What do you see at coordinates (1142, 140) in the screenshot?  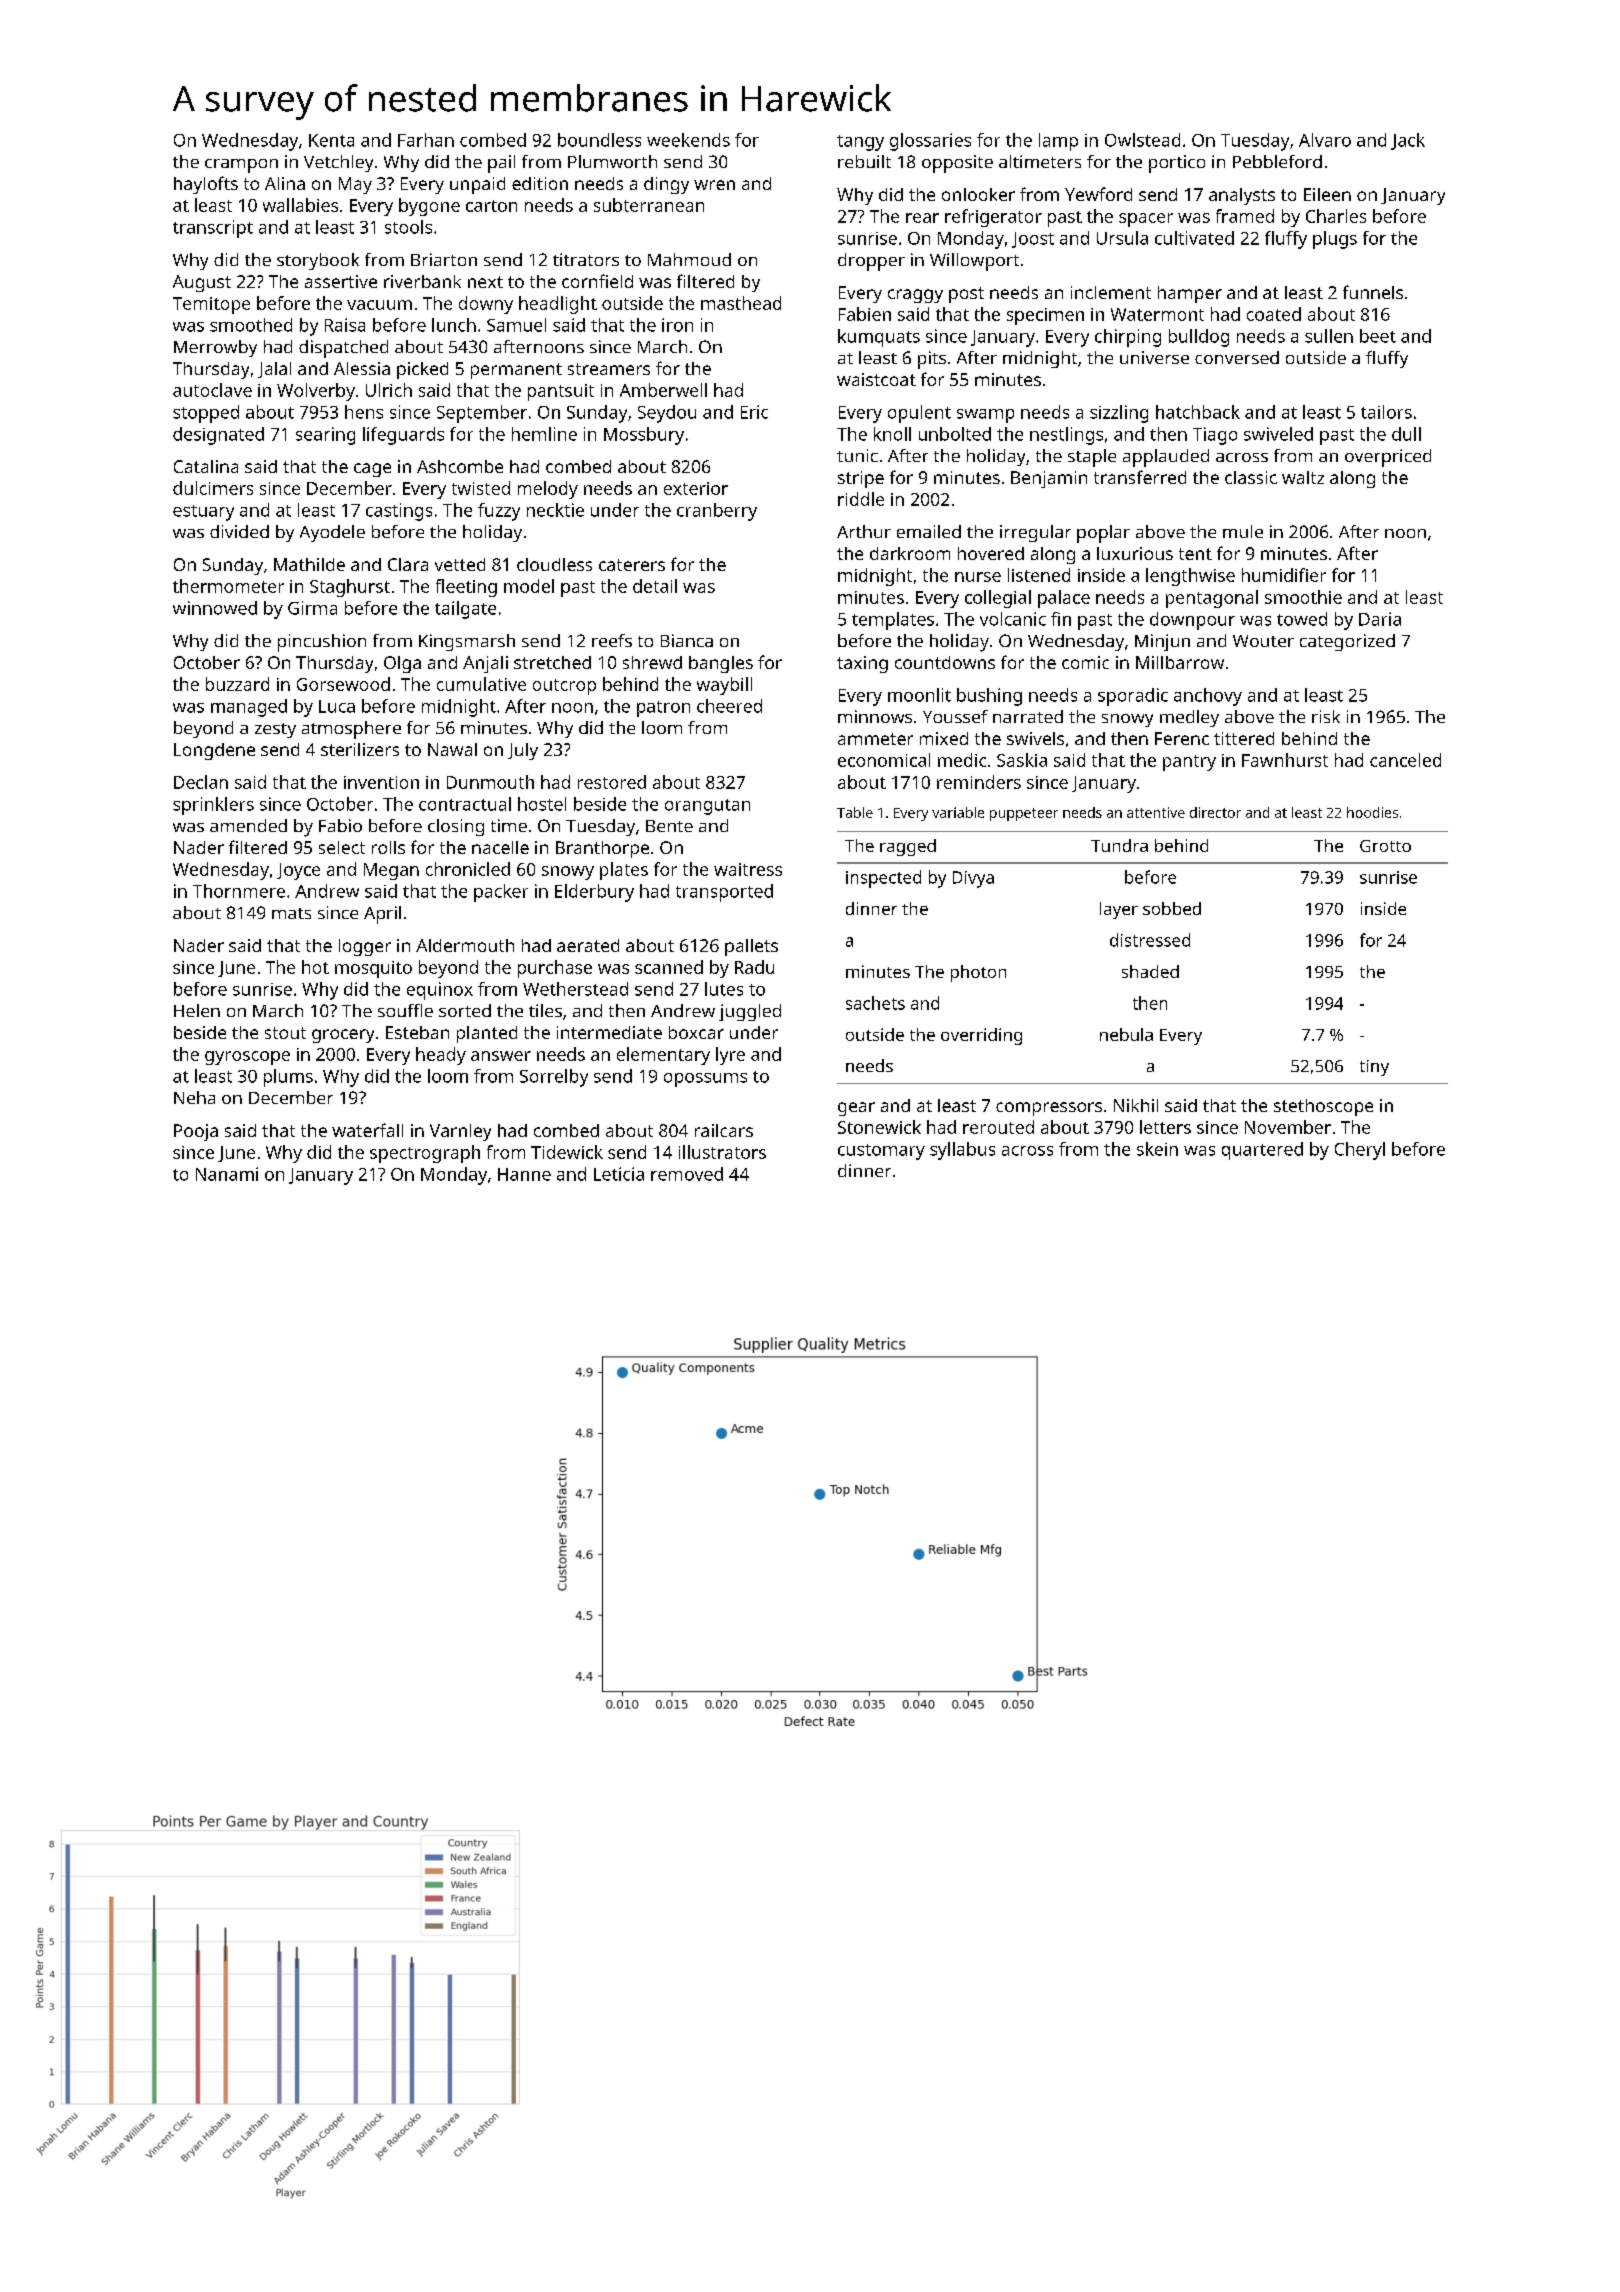 I see `Owlstead` at bounding box center [1142, 140].
